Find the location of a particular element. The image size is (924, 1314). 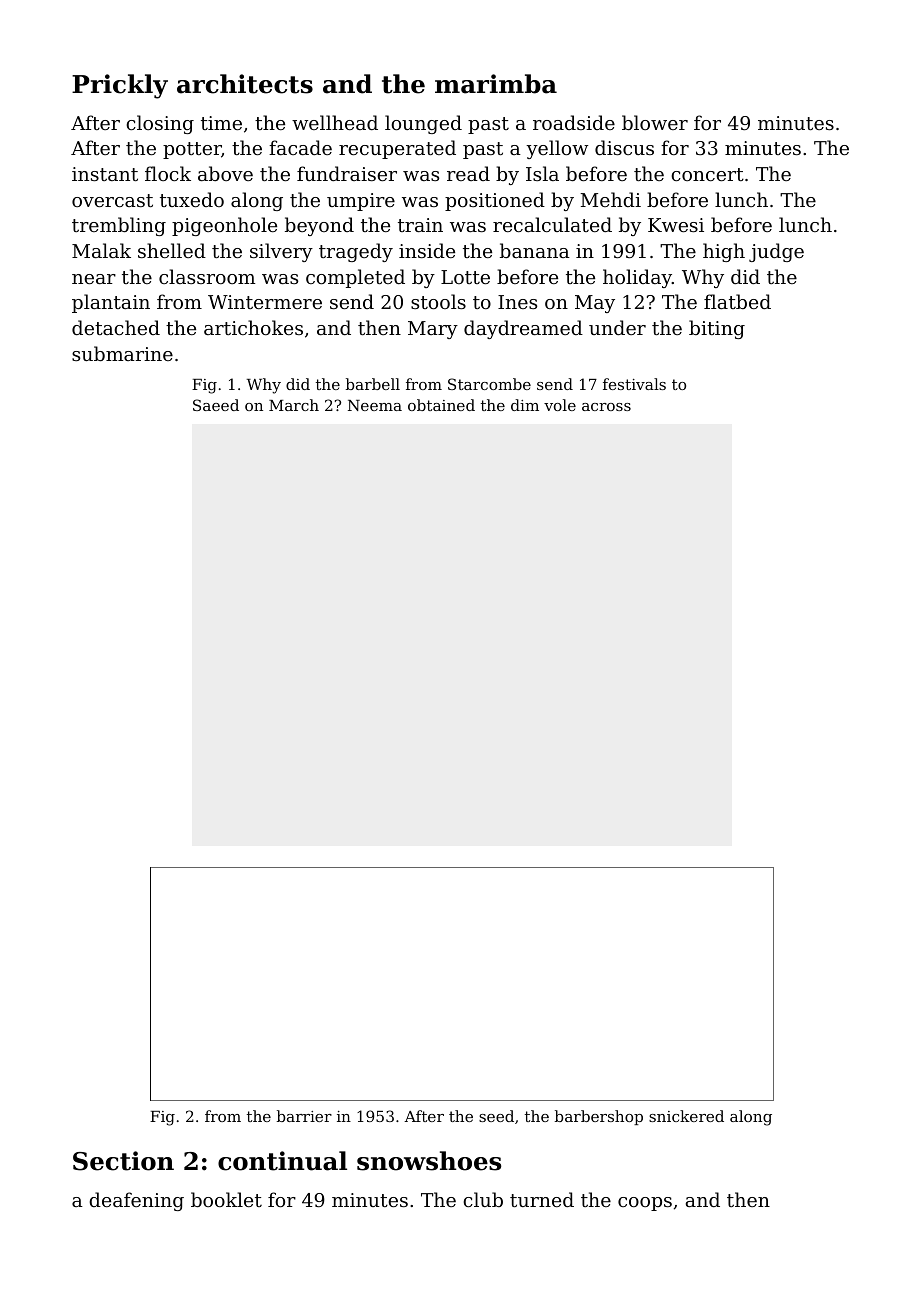

blower is located at coordinates (655, 122).
